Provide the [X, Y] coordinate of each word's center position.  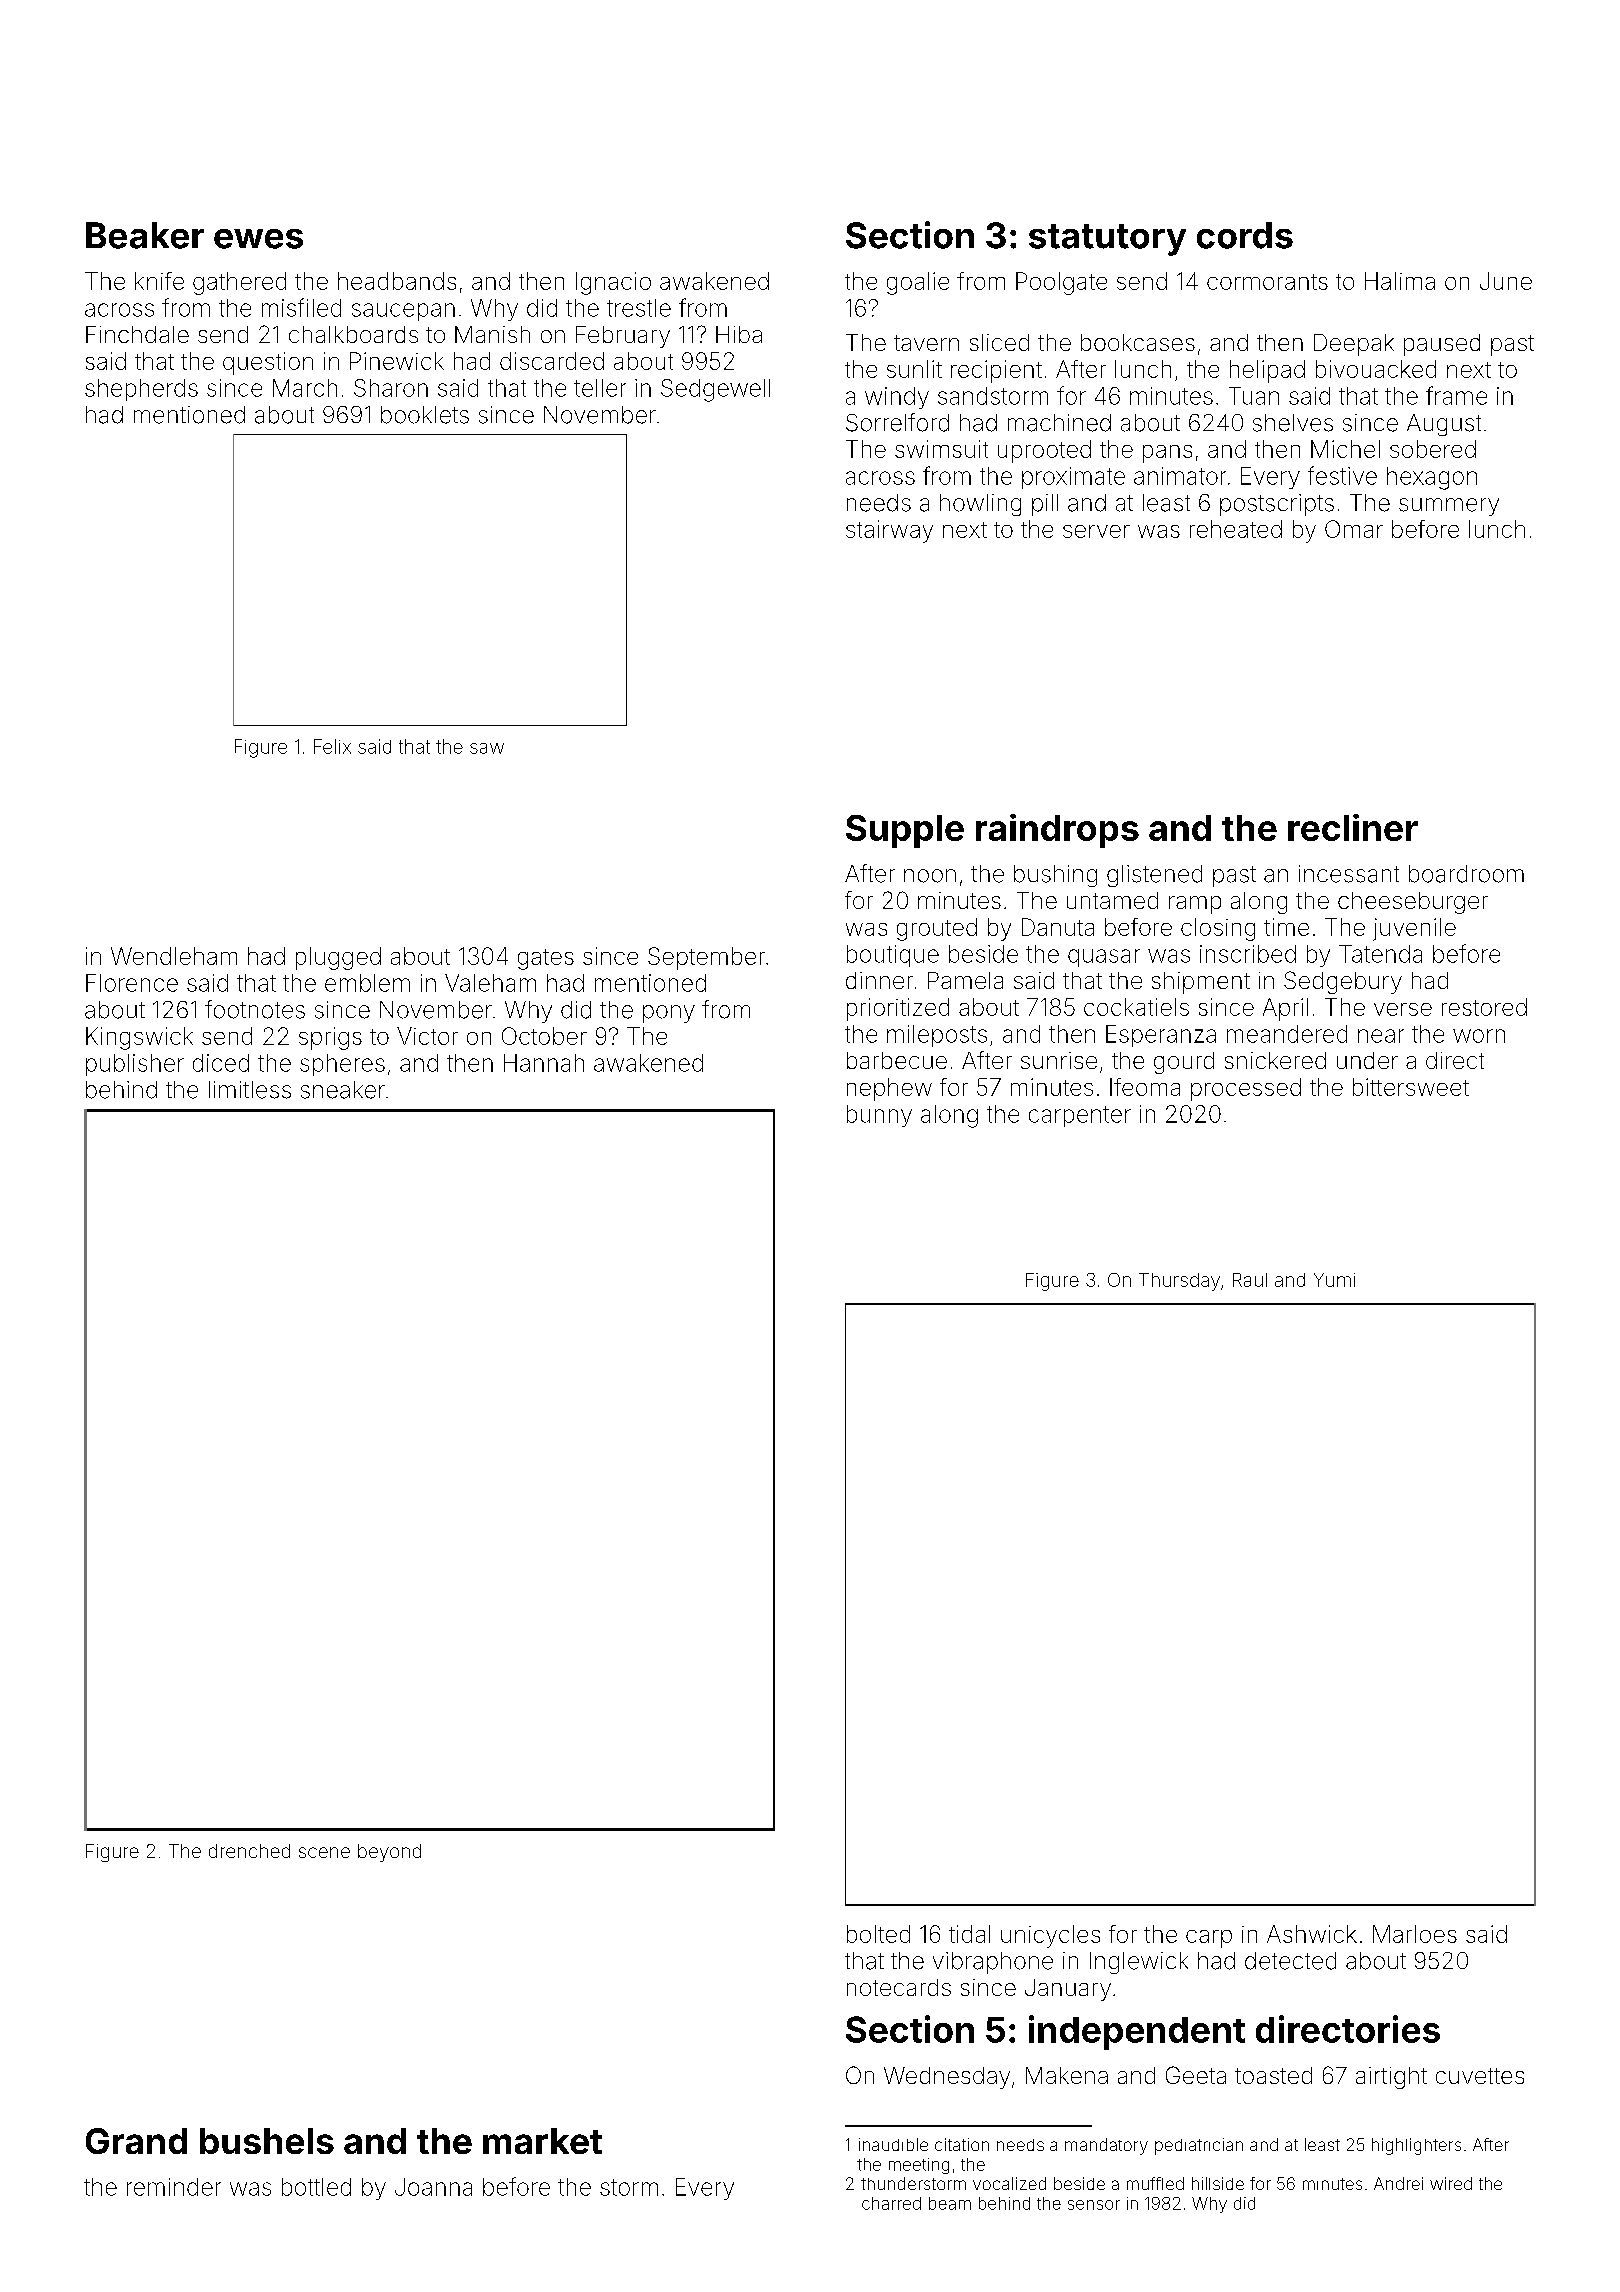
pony [669, 1014]
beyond [389, 1853]
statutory [1107, 240]
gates [546, 959]
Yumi [1334, 1280]
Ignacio [613, 283]
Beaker [145, 235]
